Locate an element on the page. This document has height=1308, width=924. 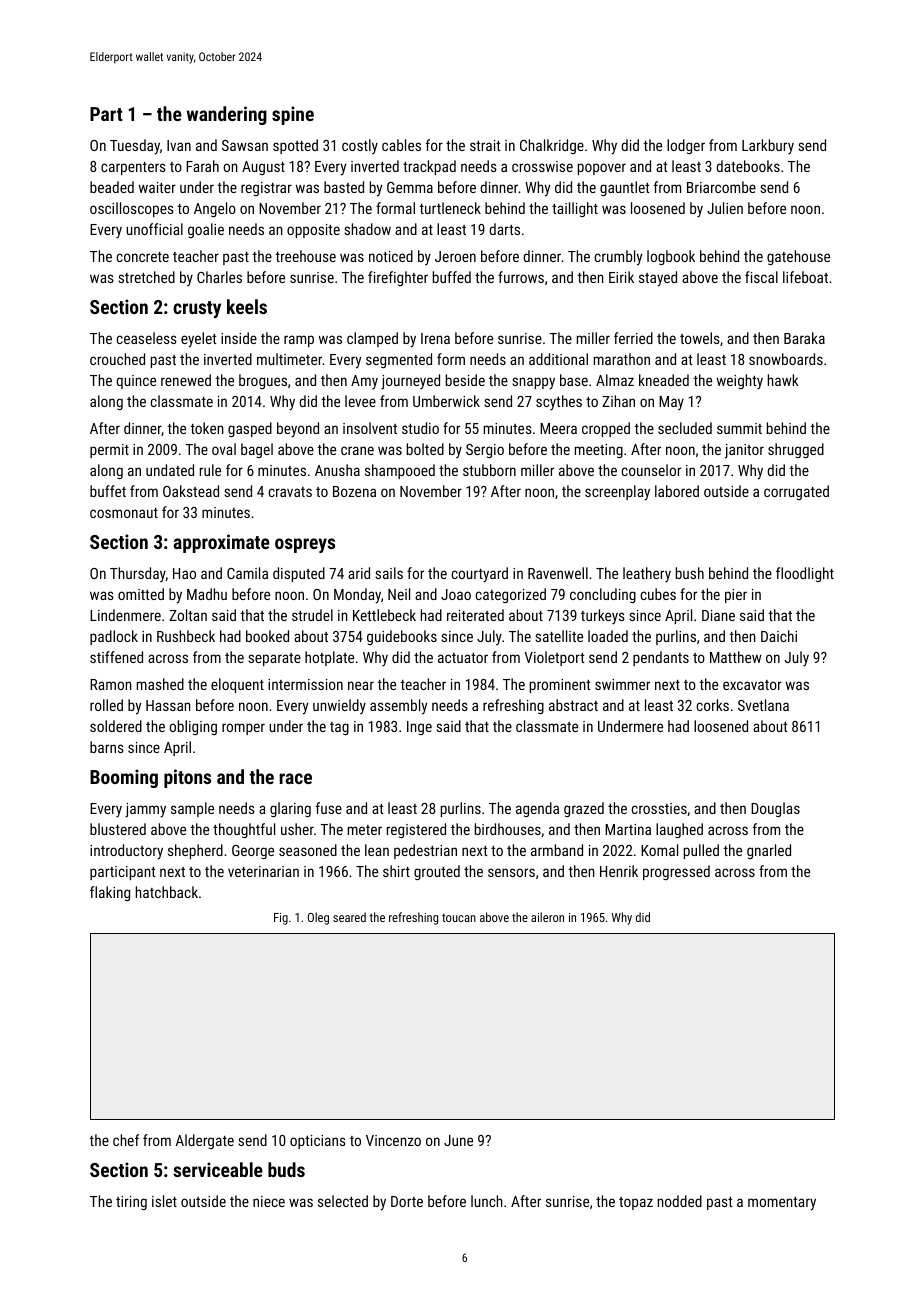
guidebooks is located at coordinates (402, 637).
